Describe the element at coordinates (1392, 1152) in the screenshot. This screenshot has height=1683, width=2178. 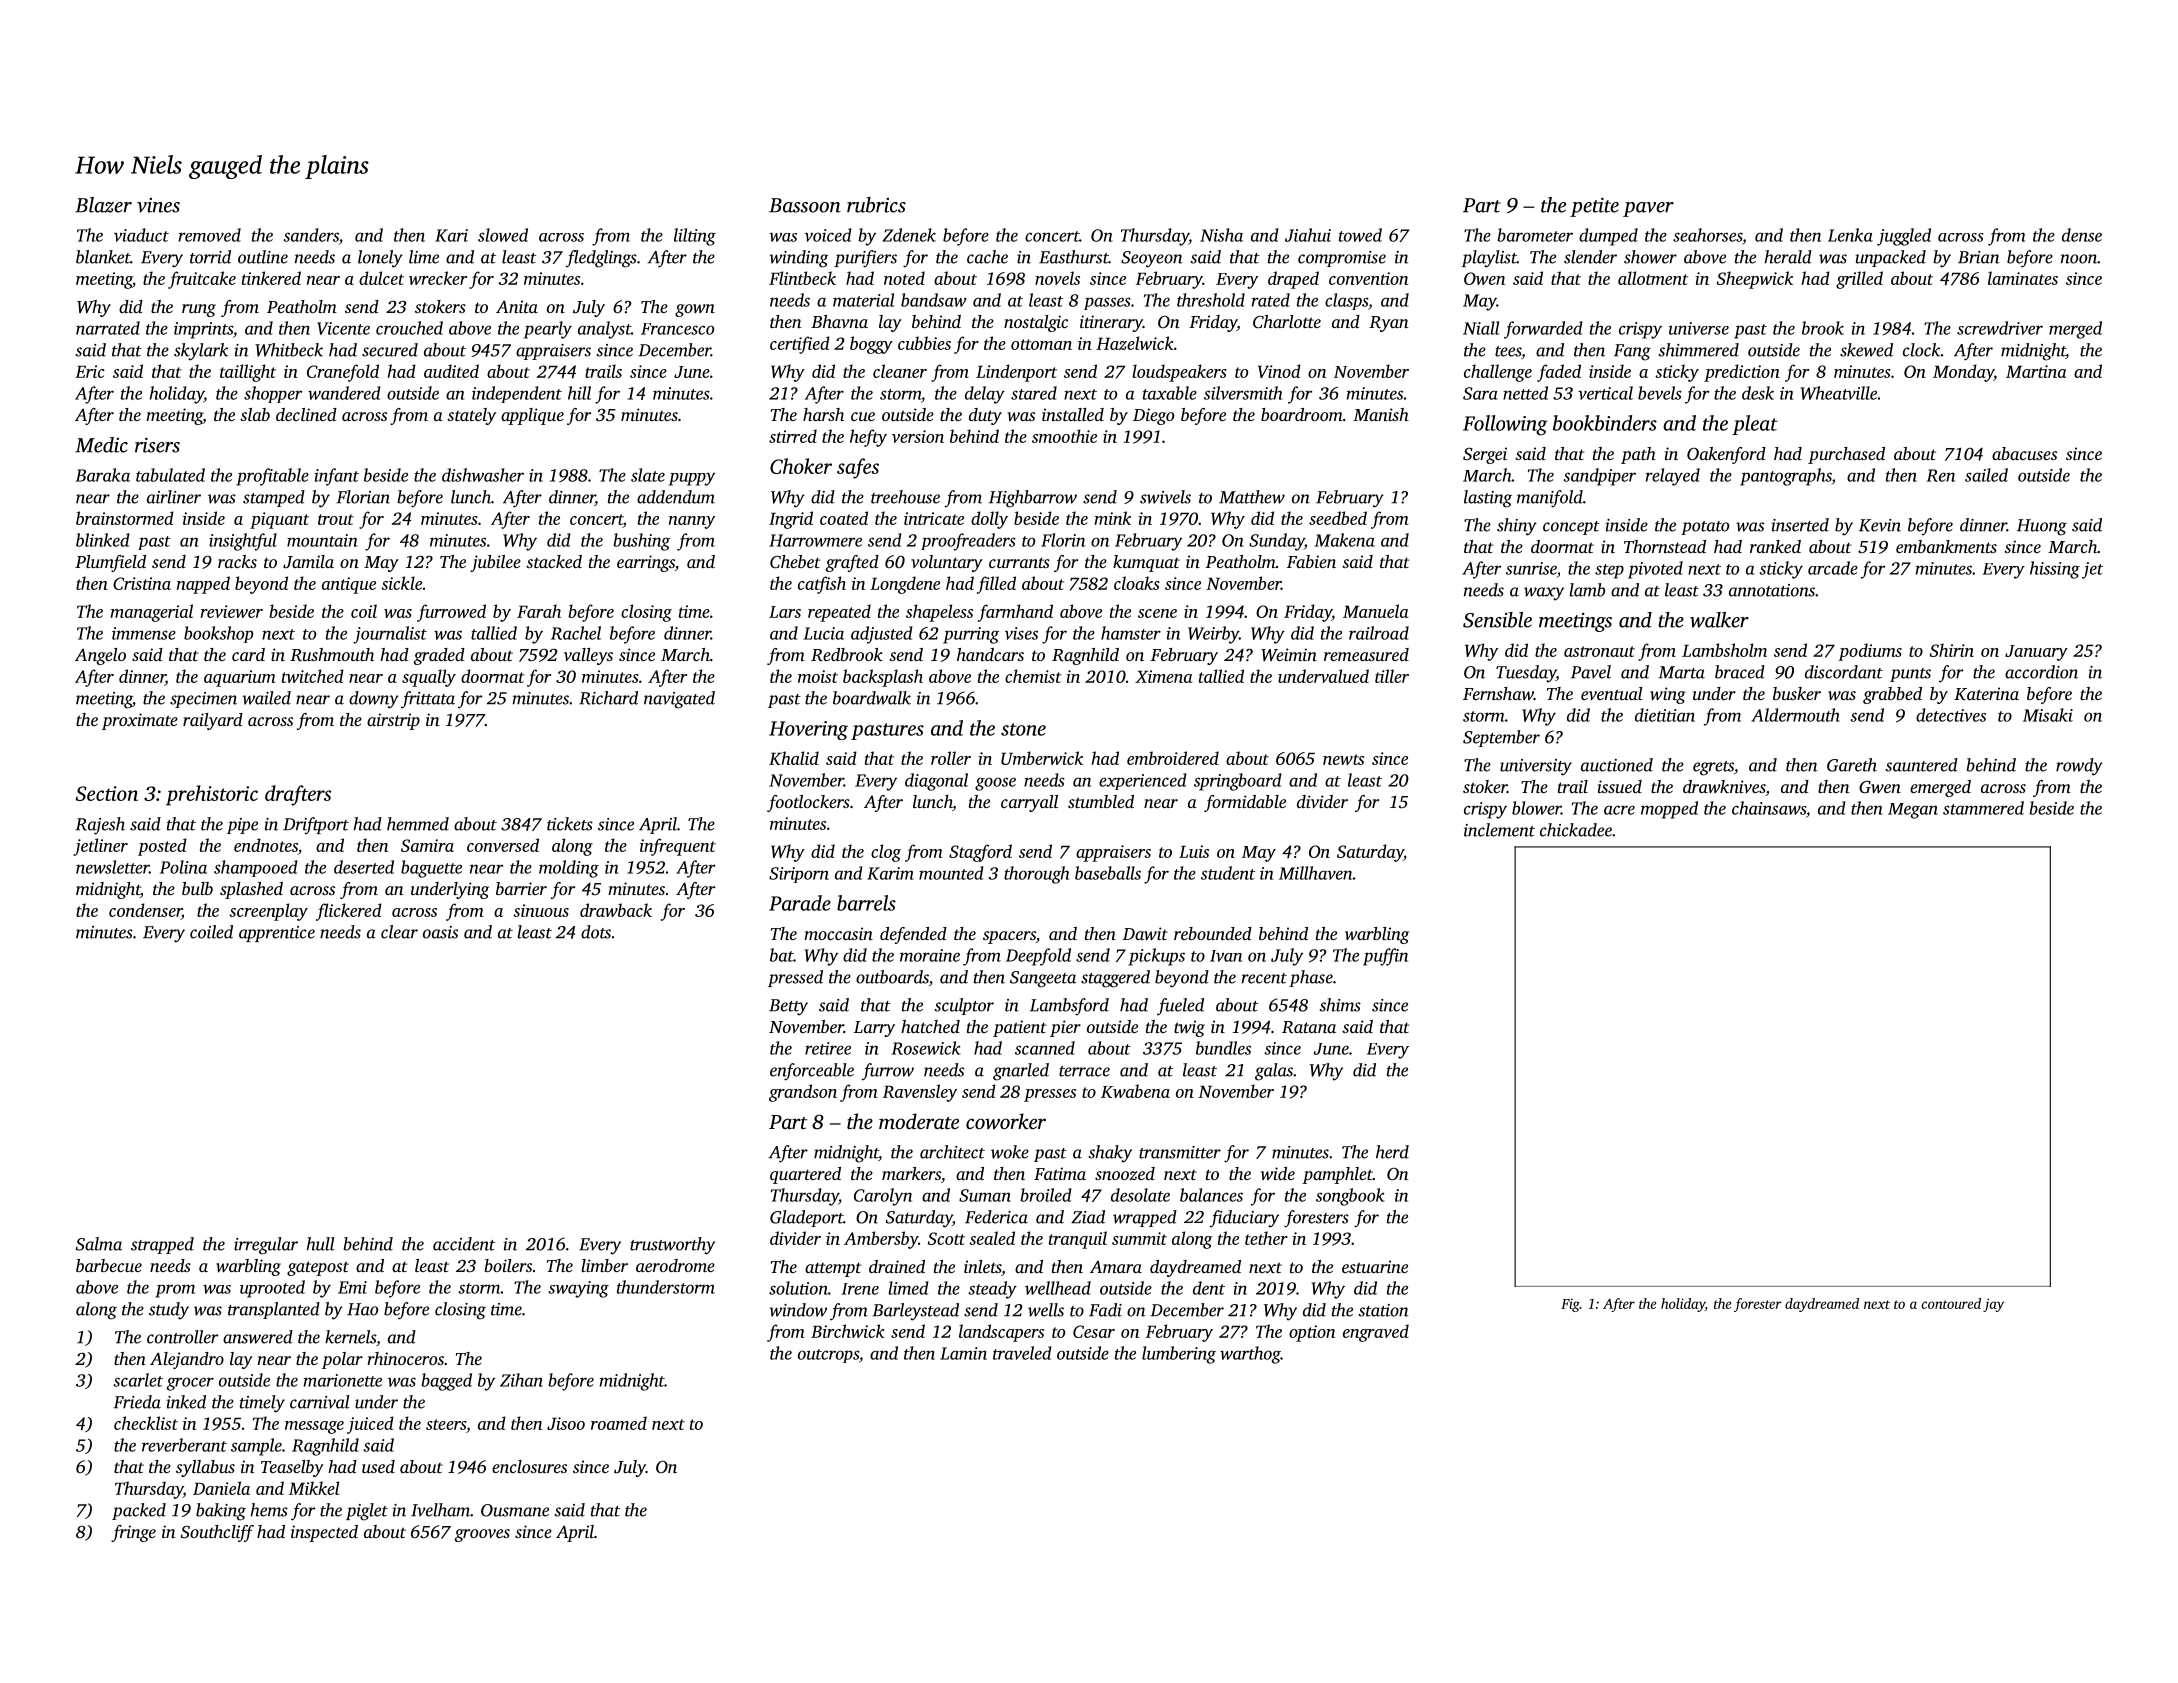
I see `herd` at that location.
